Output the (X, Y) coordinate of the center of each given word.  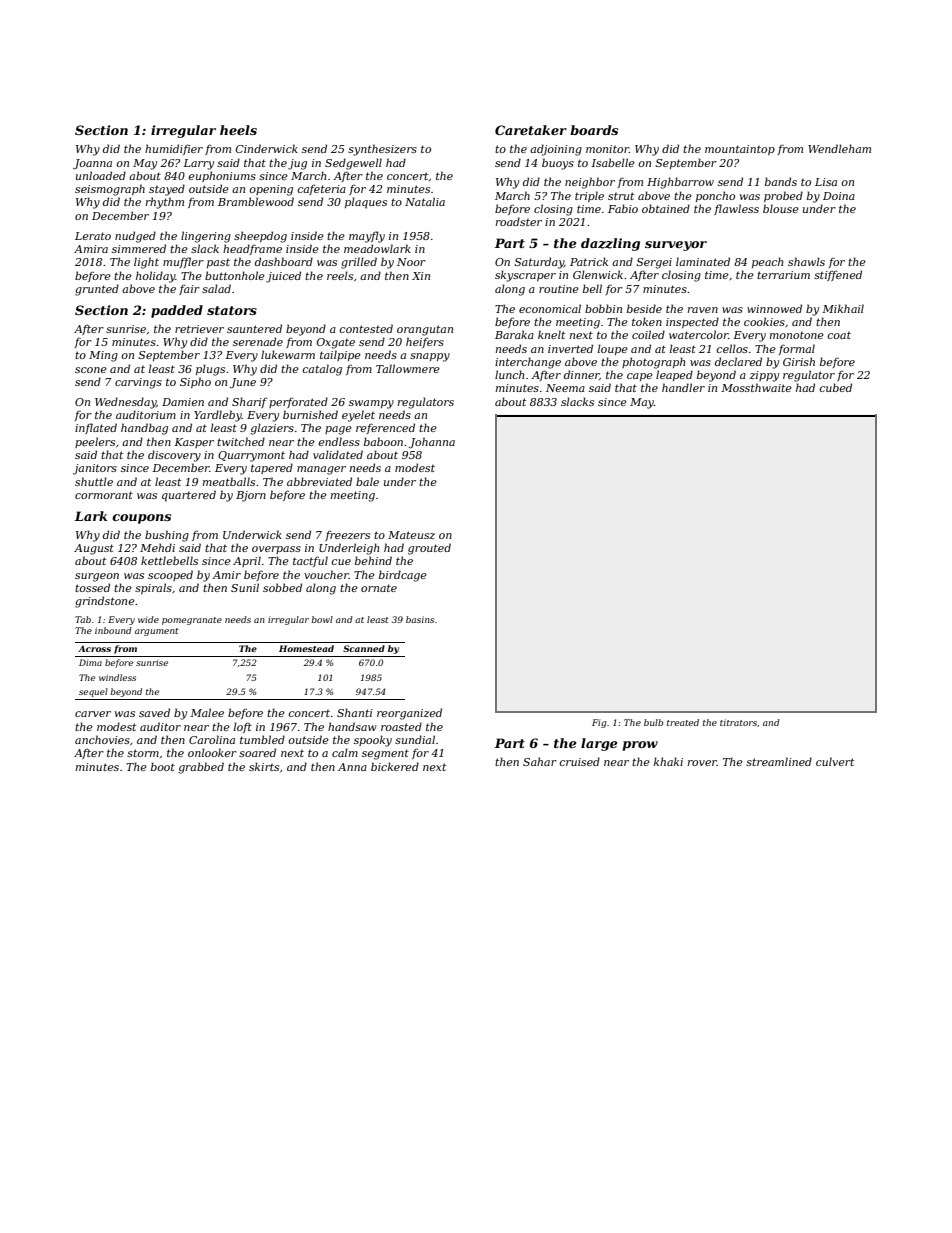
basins (420, 619)
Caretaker (531, 130)
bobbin (603, 308)
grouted (429, 549)
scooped (170, 575)
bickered (395, 766)
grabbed (201, 768)
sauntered (254, 328)
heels (238, 130)
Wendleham (839, 148)
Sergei (654, 263)
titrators (738, 722)
